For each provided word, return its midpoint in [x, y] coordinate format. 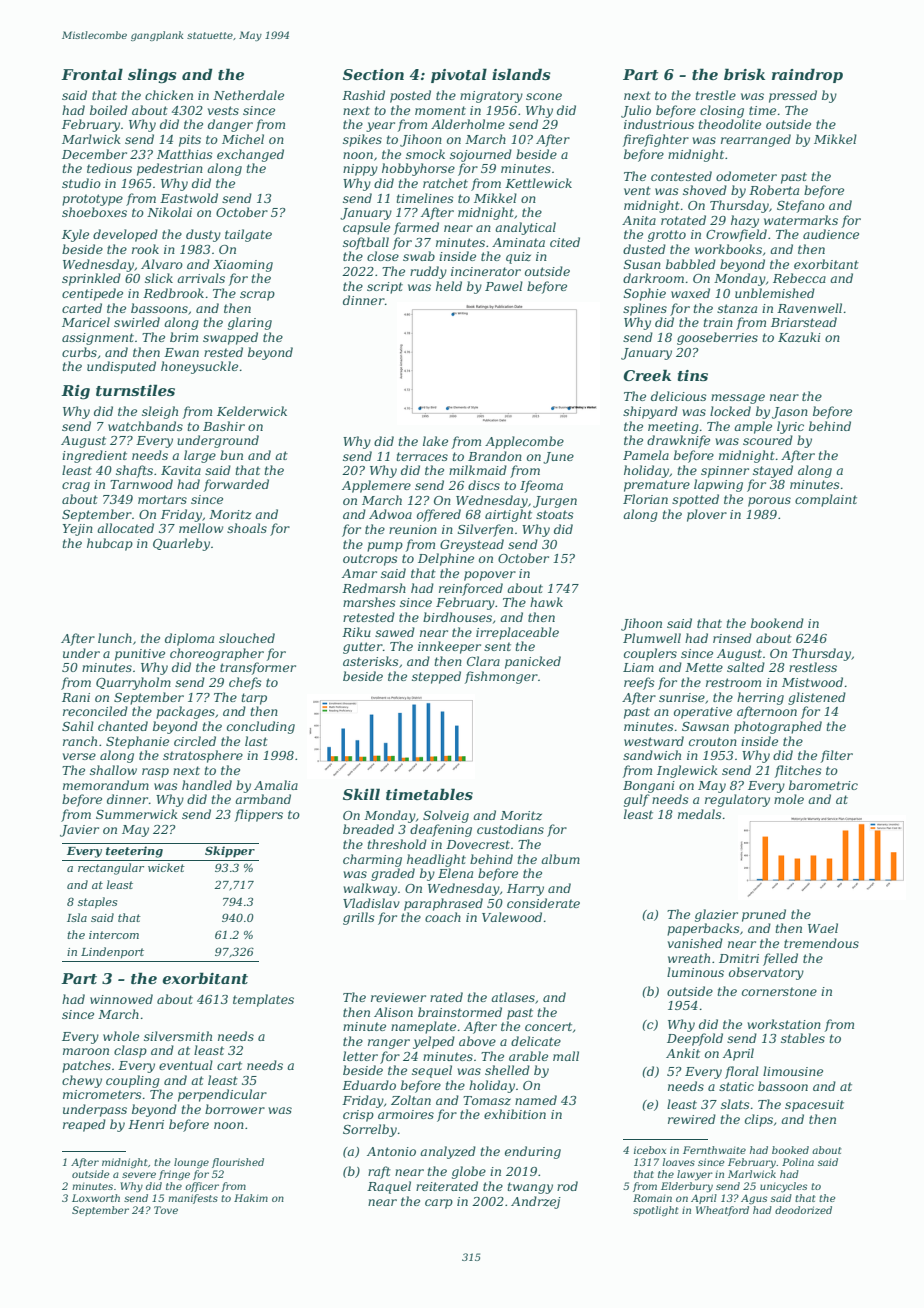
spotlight [655, 1211]
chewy [82, 1081]
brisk [744, 74]
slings [152, 76]
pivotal [459, 75]
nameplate [423, 1027]
